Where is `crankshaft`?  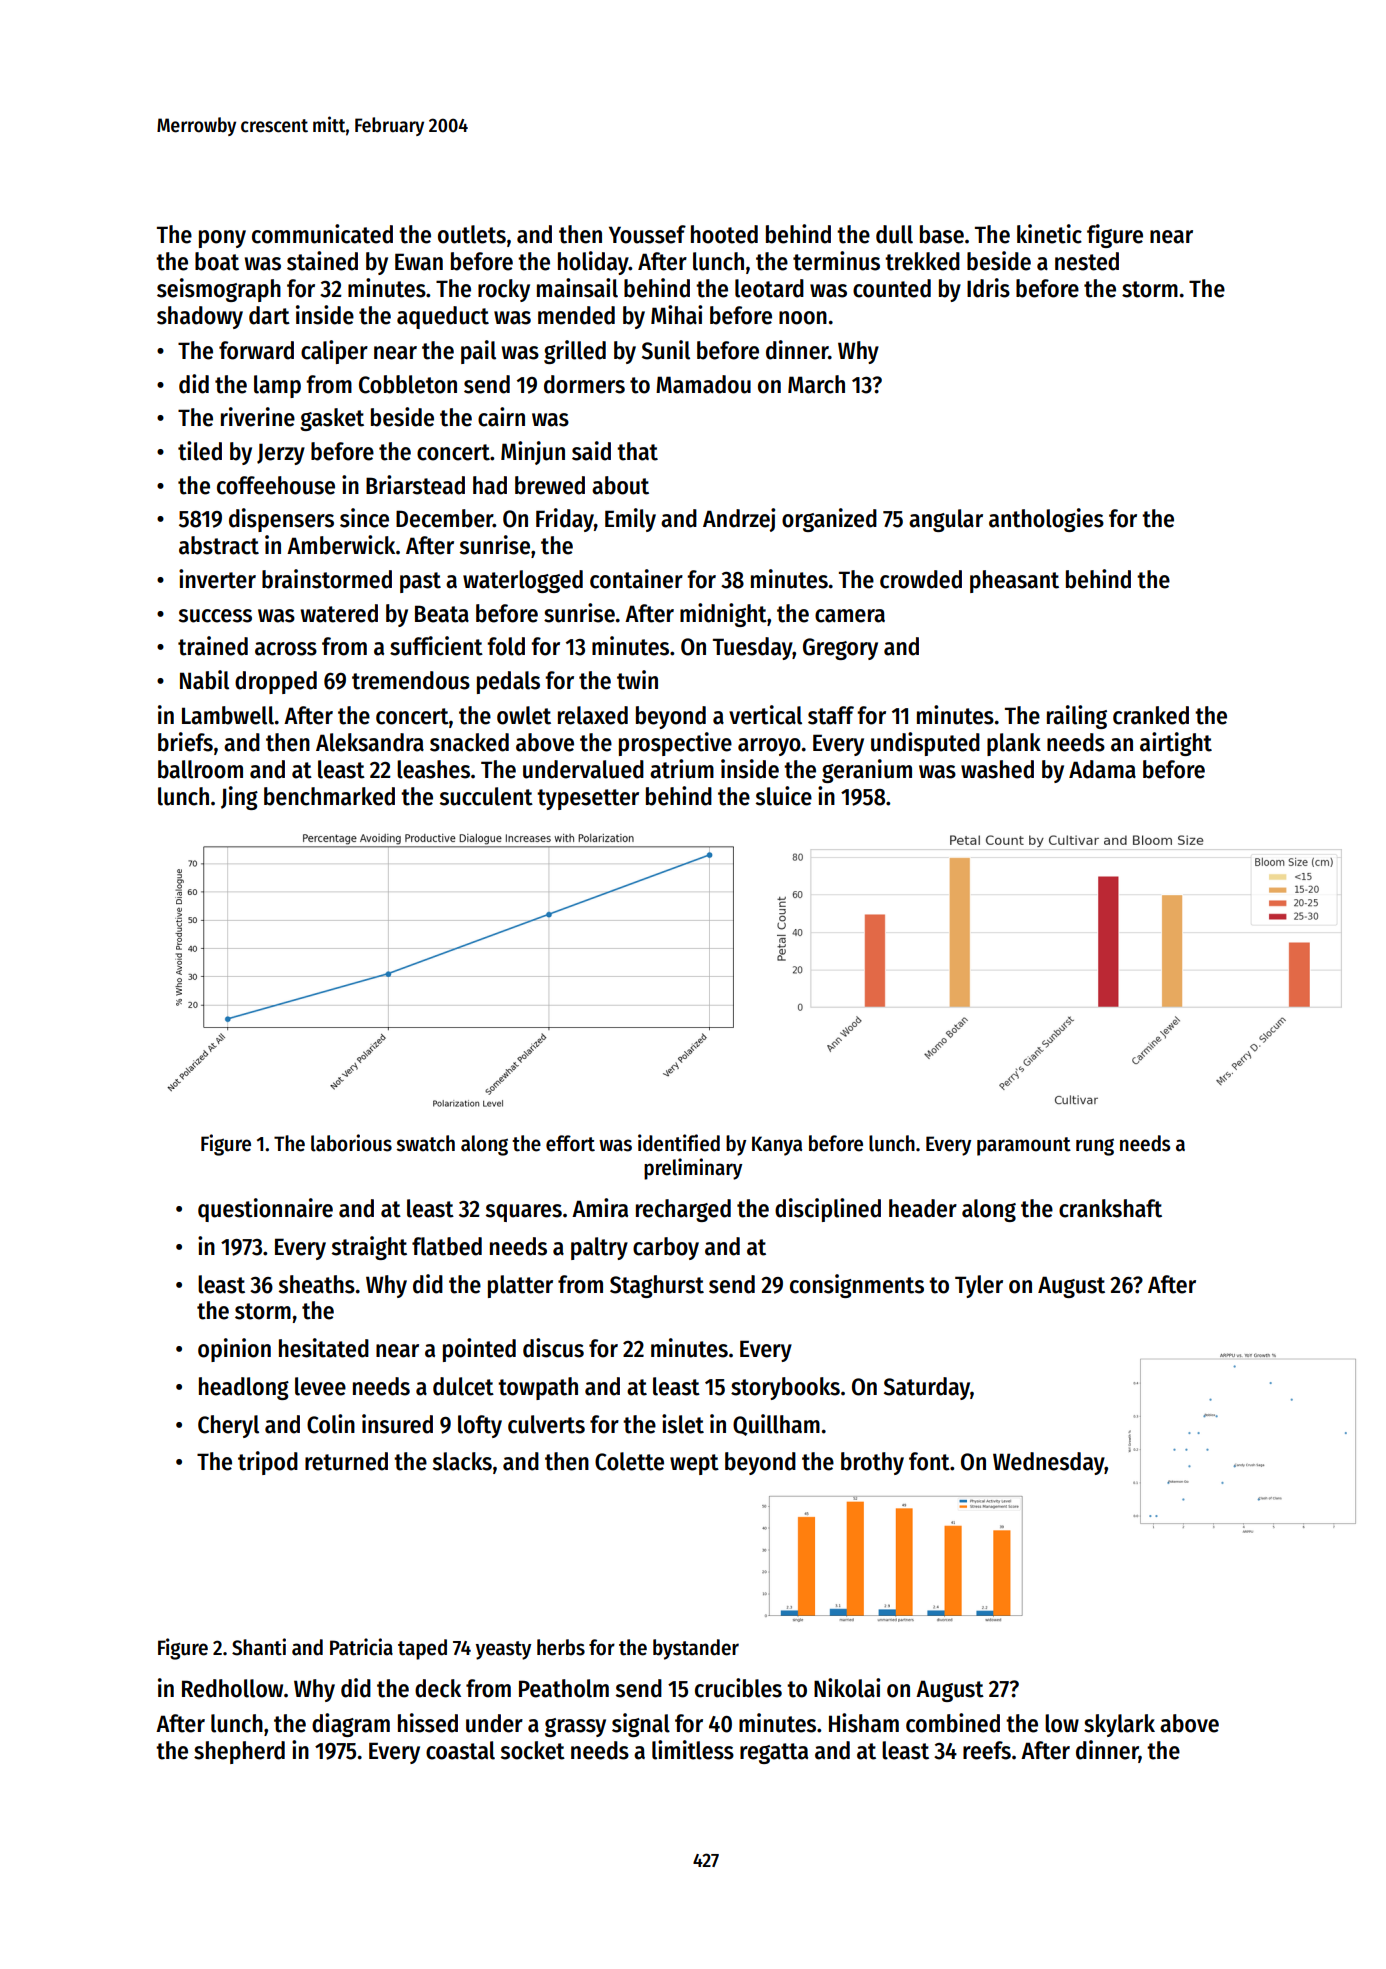
crankshaft is located at coordinates (1110, 1208).
